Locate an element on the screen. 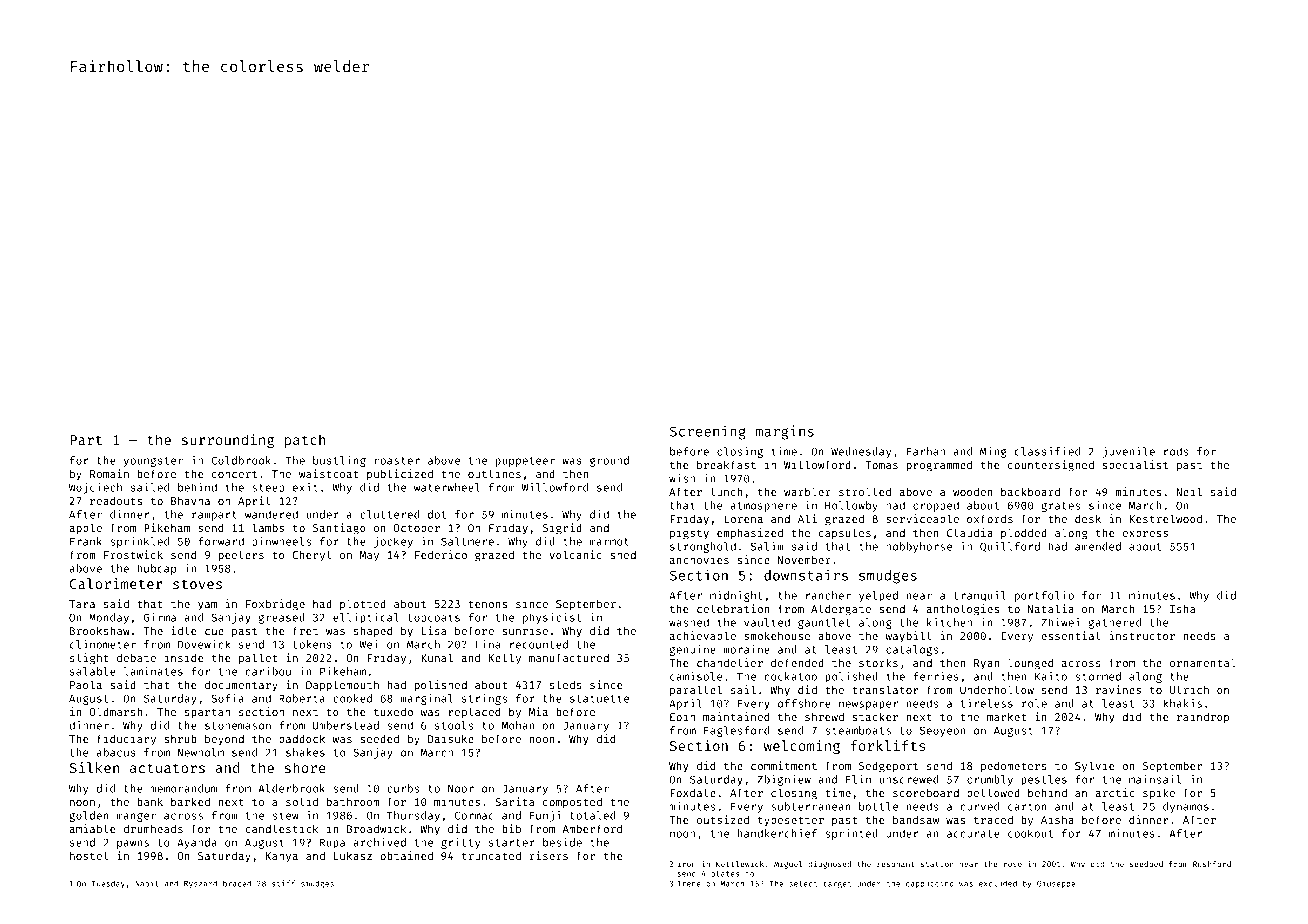  volcanic is located at coordinates (575, 554).
